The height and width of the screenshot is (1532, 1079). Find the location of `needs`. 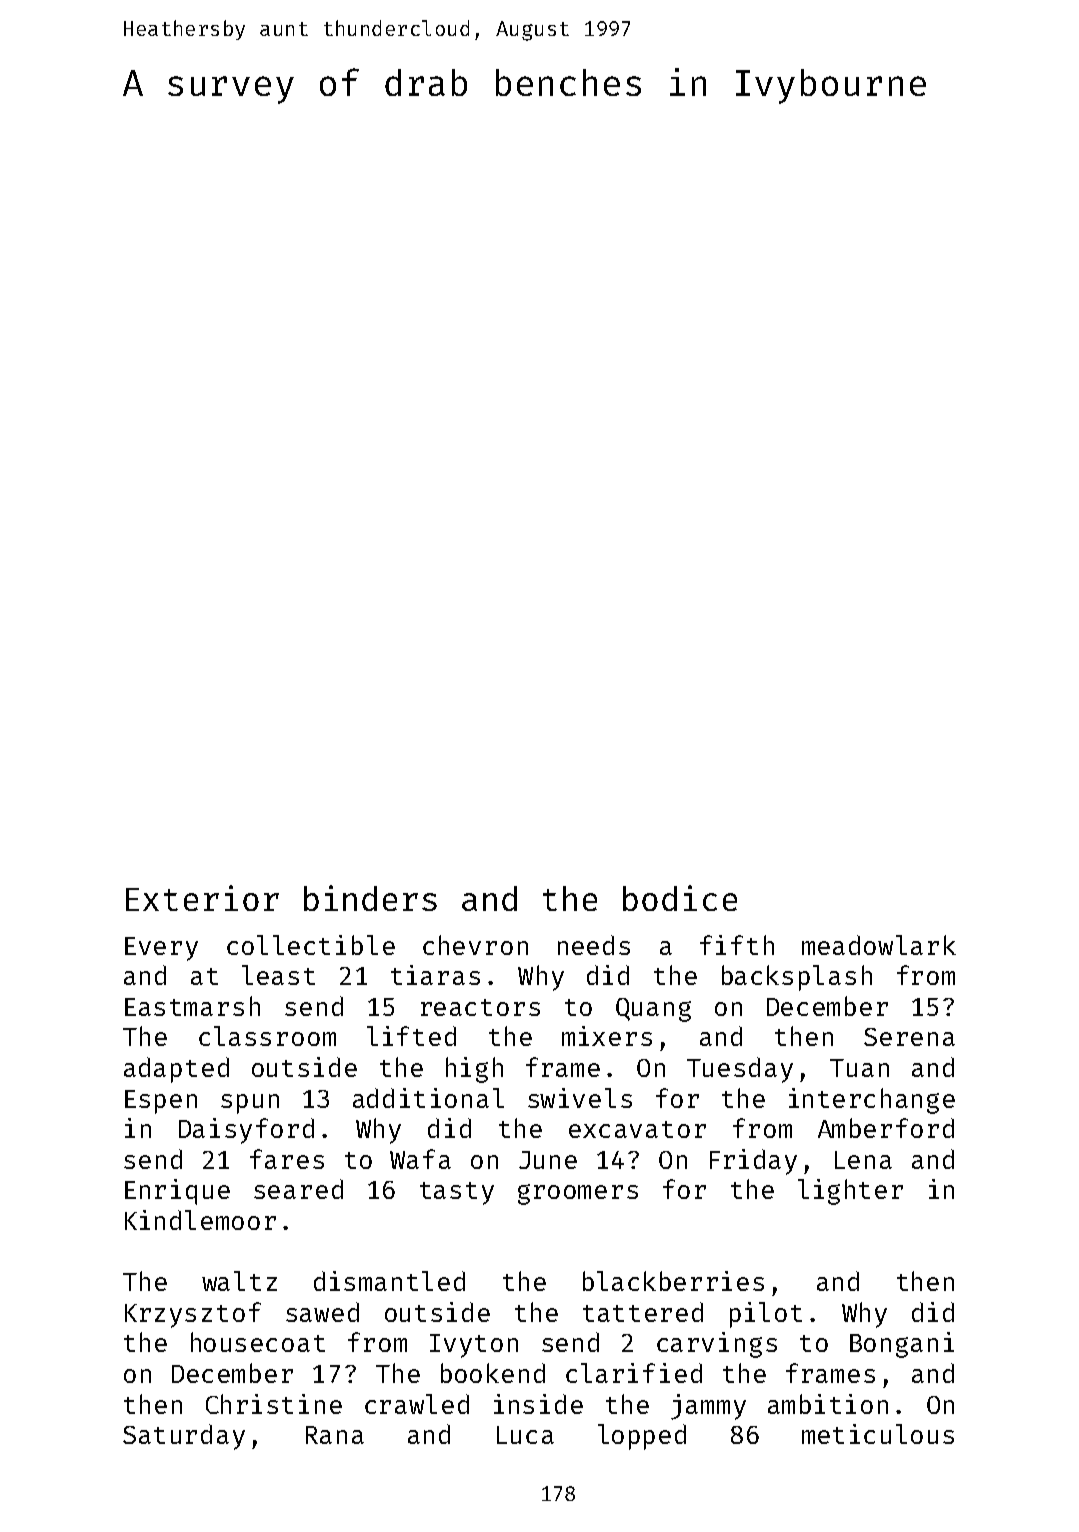

needs is located at coordinates (594, 945).
